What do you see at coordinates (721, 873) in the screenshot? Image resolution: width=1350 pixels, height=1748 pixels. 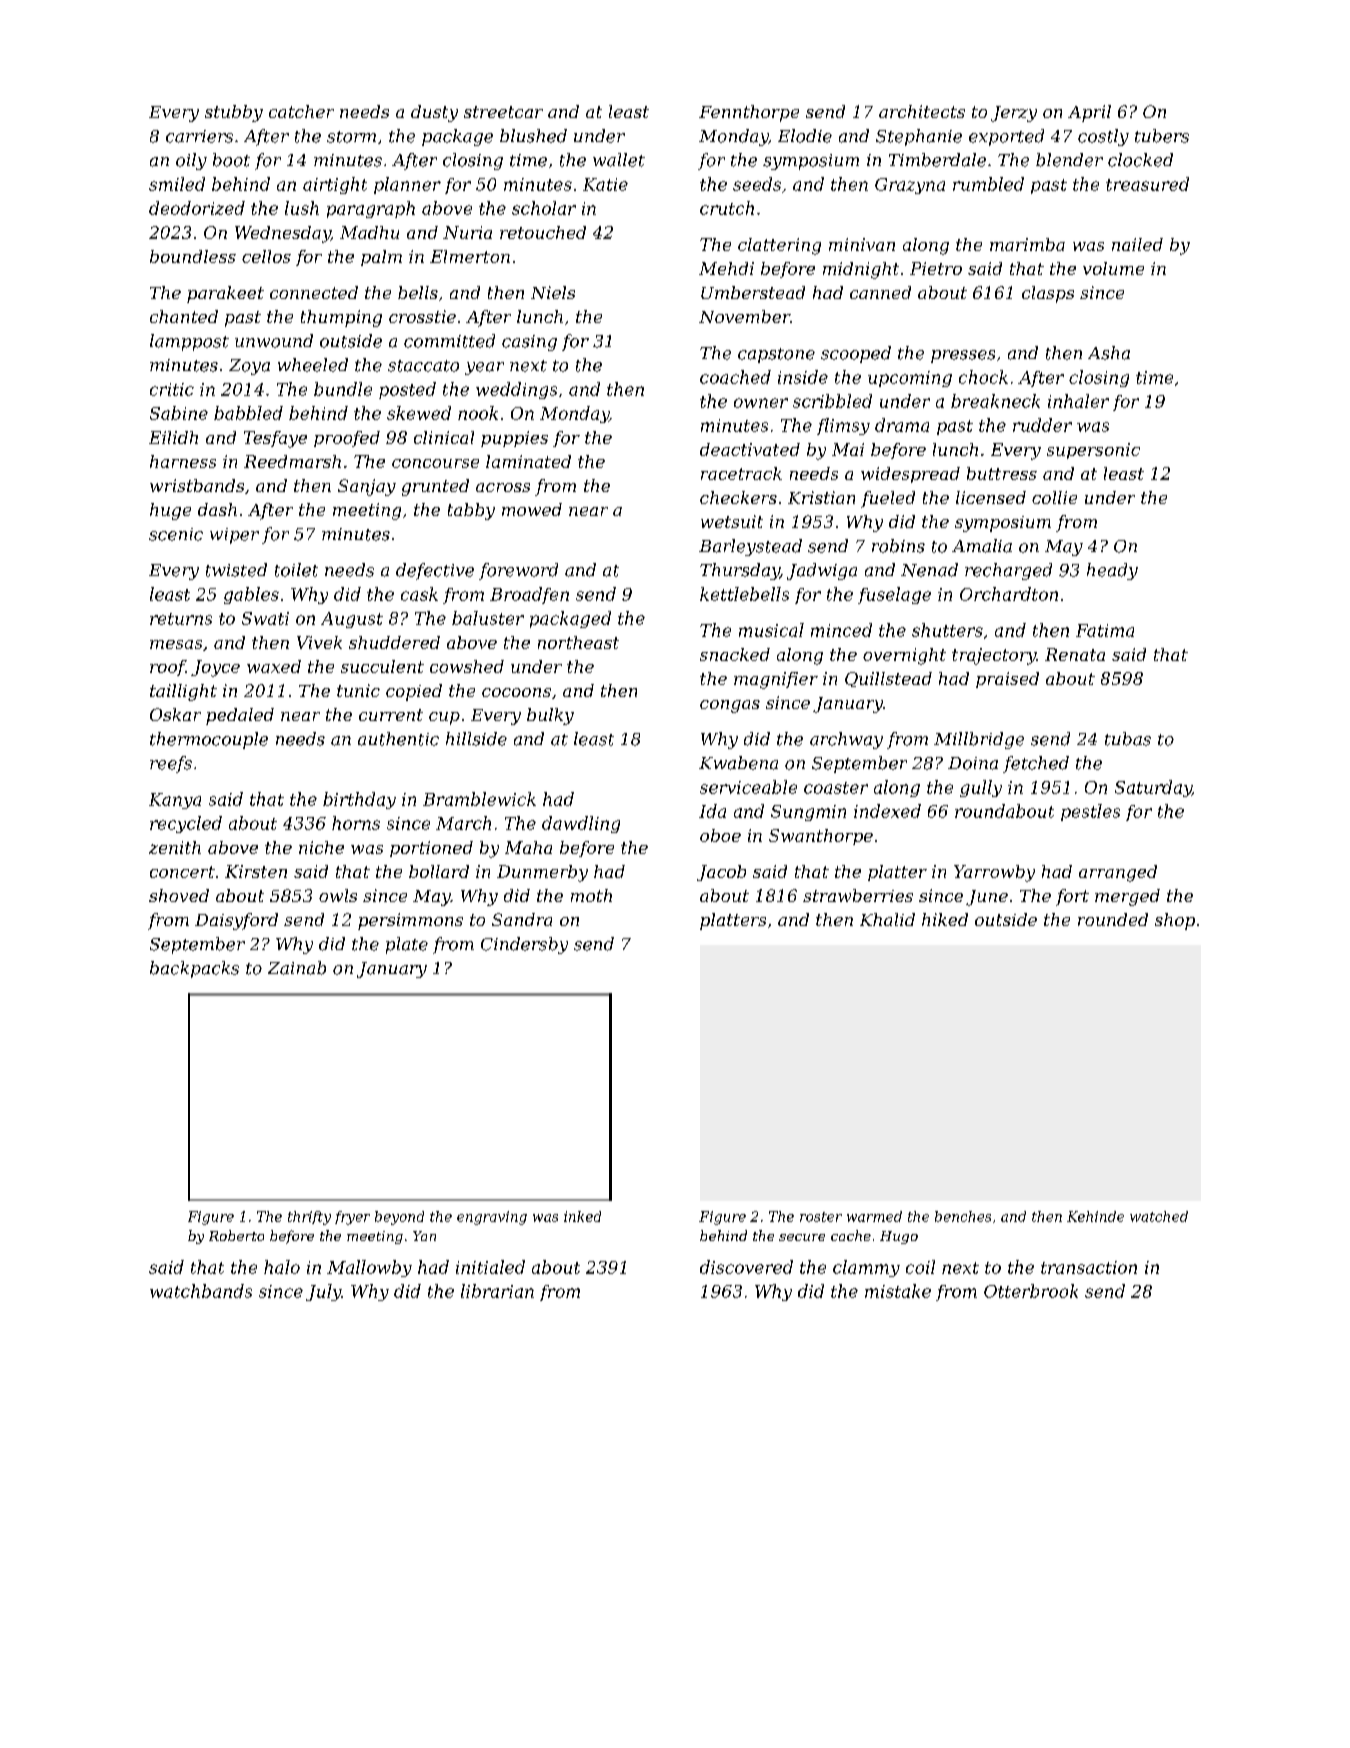 I see `Jacob` at bounding box center [721, 873].
